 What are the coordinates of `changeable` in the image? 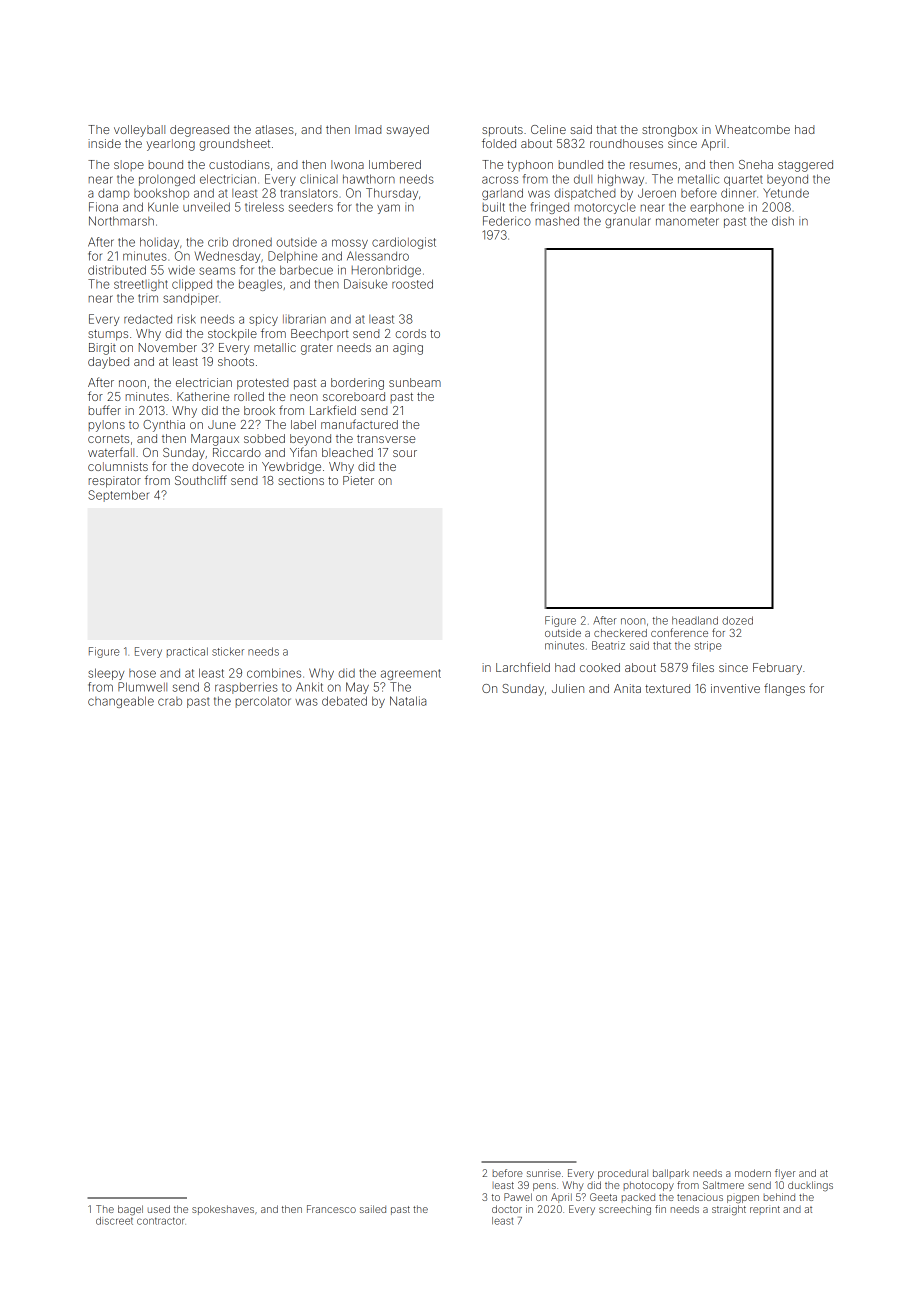 It's located at (121, 702).
